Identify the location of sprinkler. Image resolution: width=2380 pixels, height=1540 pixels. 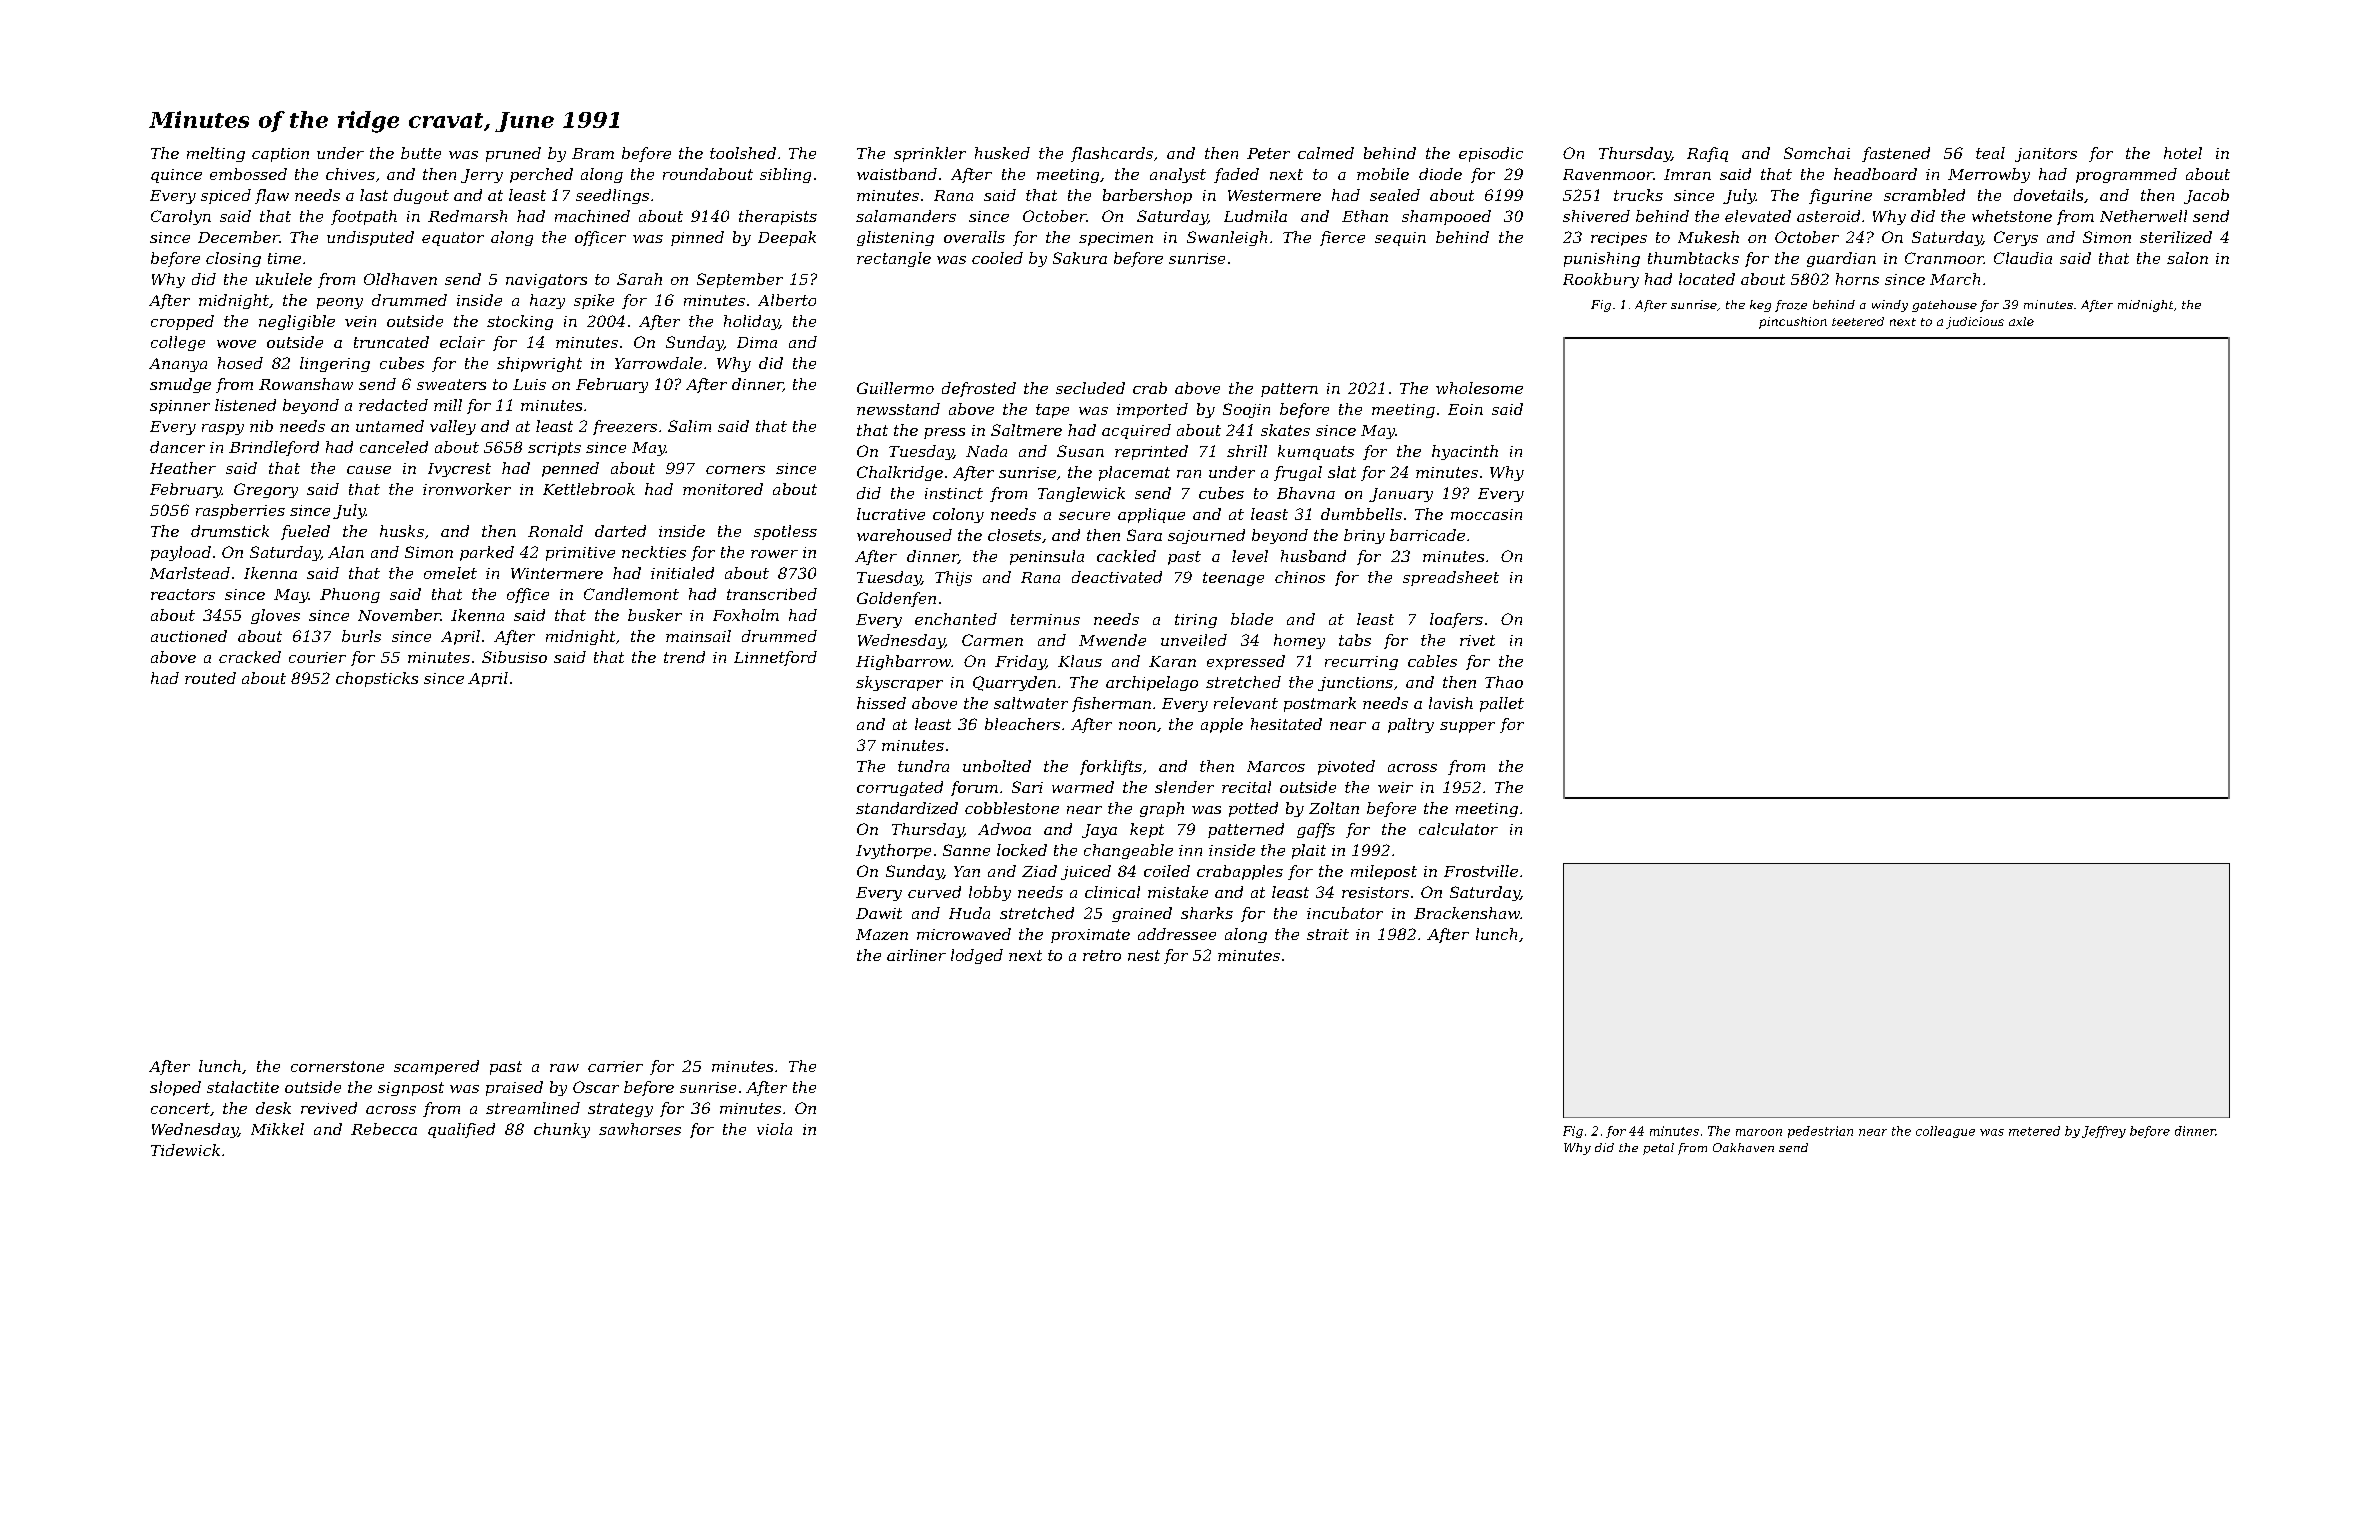
(930, 154).
